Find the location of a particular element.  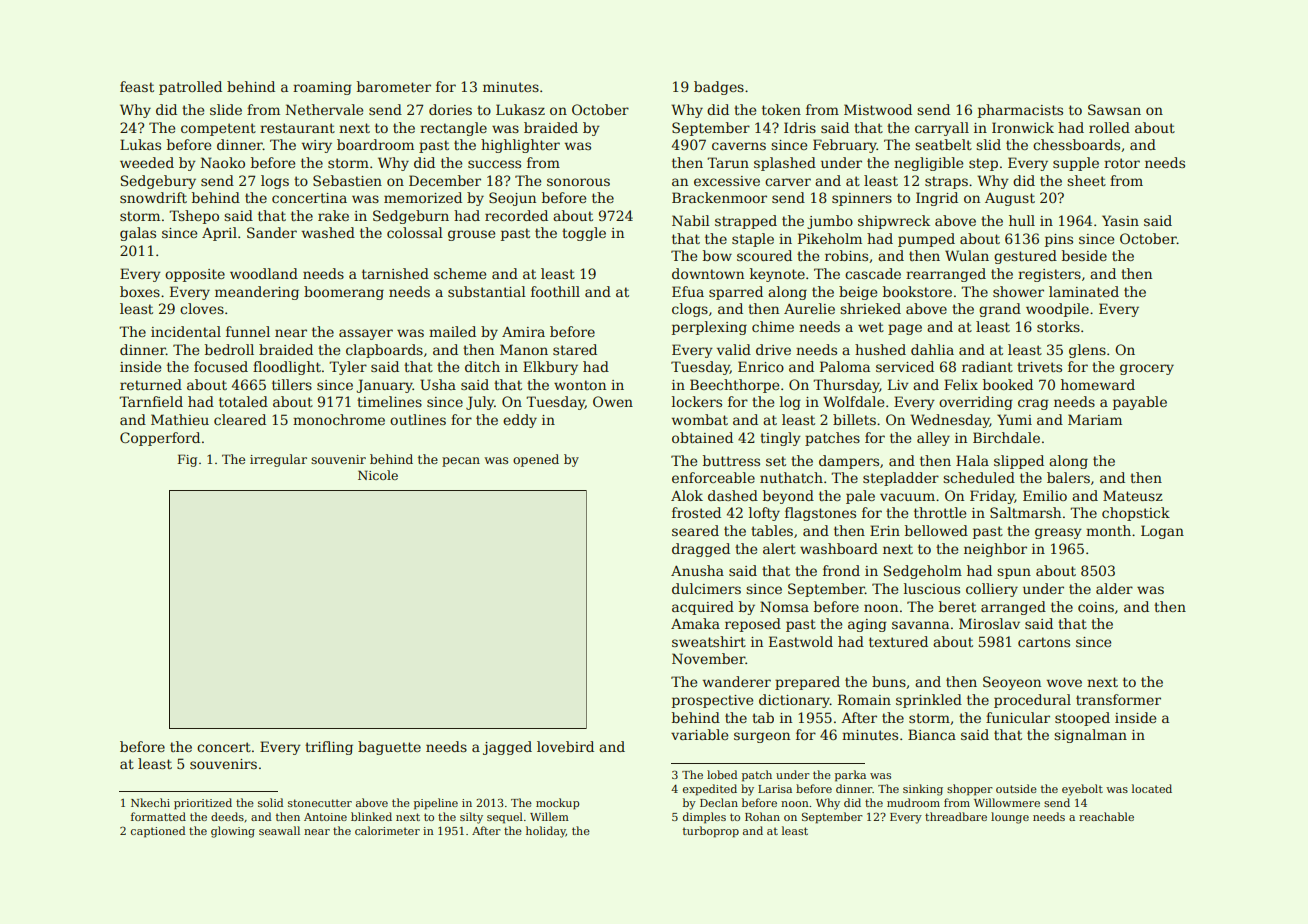

beside is located at coordinates (1084, 255).
